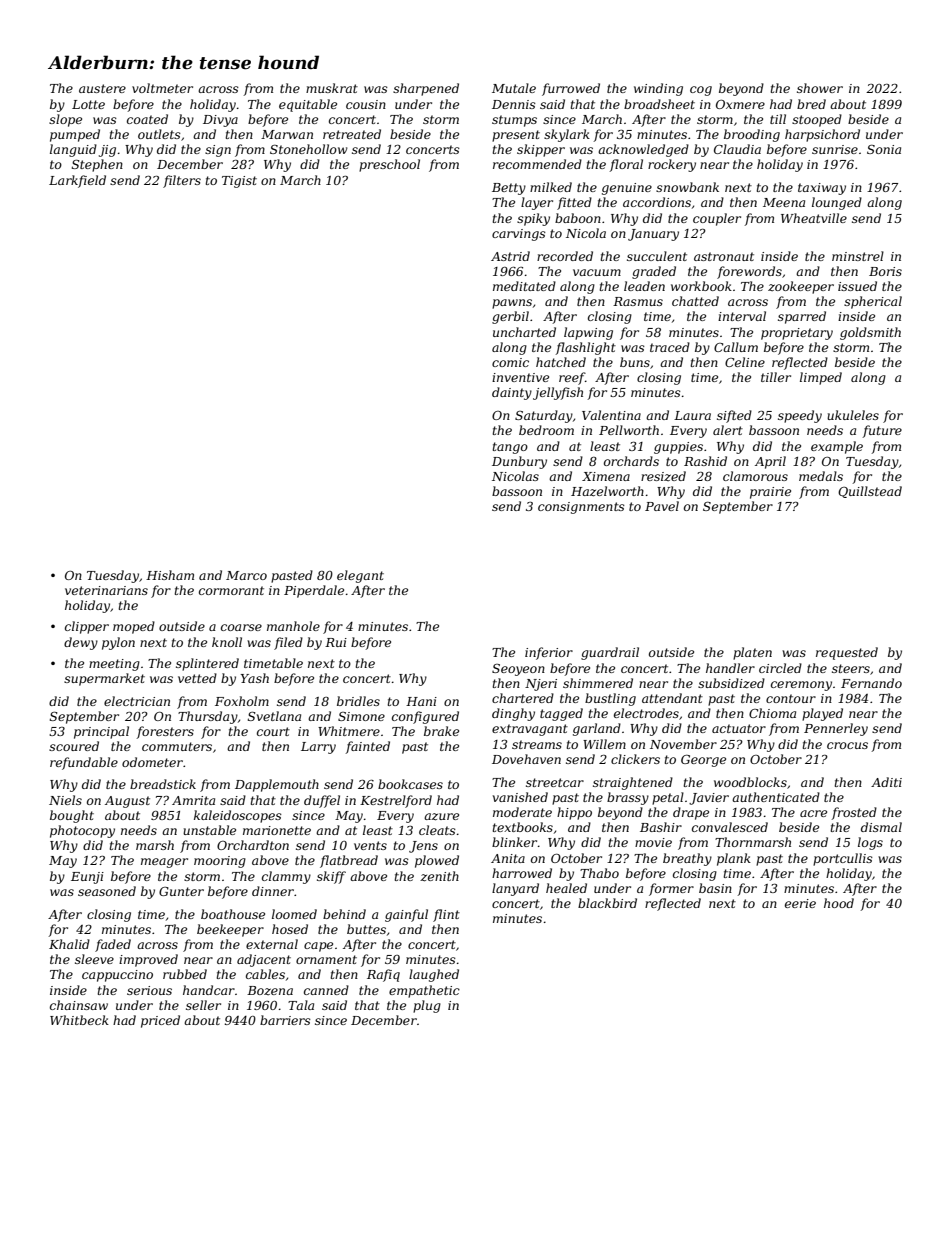  What do you see at coordinates (549, 653) in the screenshot?
I see `inferior` at bounding box center [549, 653].
